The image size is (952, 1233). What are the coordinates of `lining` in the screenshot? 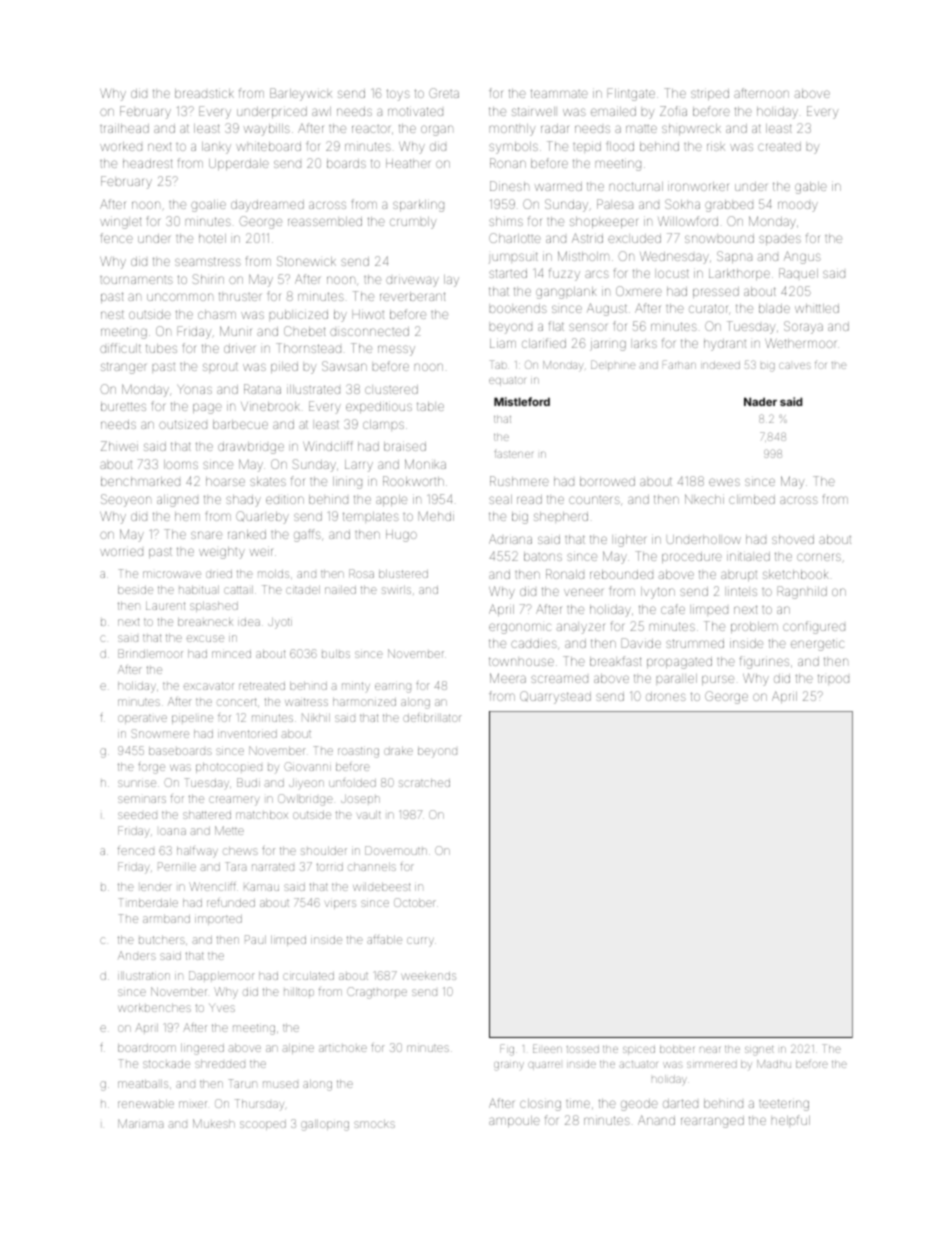 It's located at (347, 482).
